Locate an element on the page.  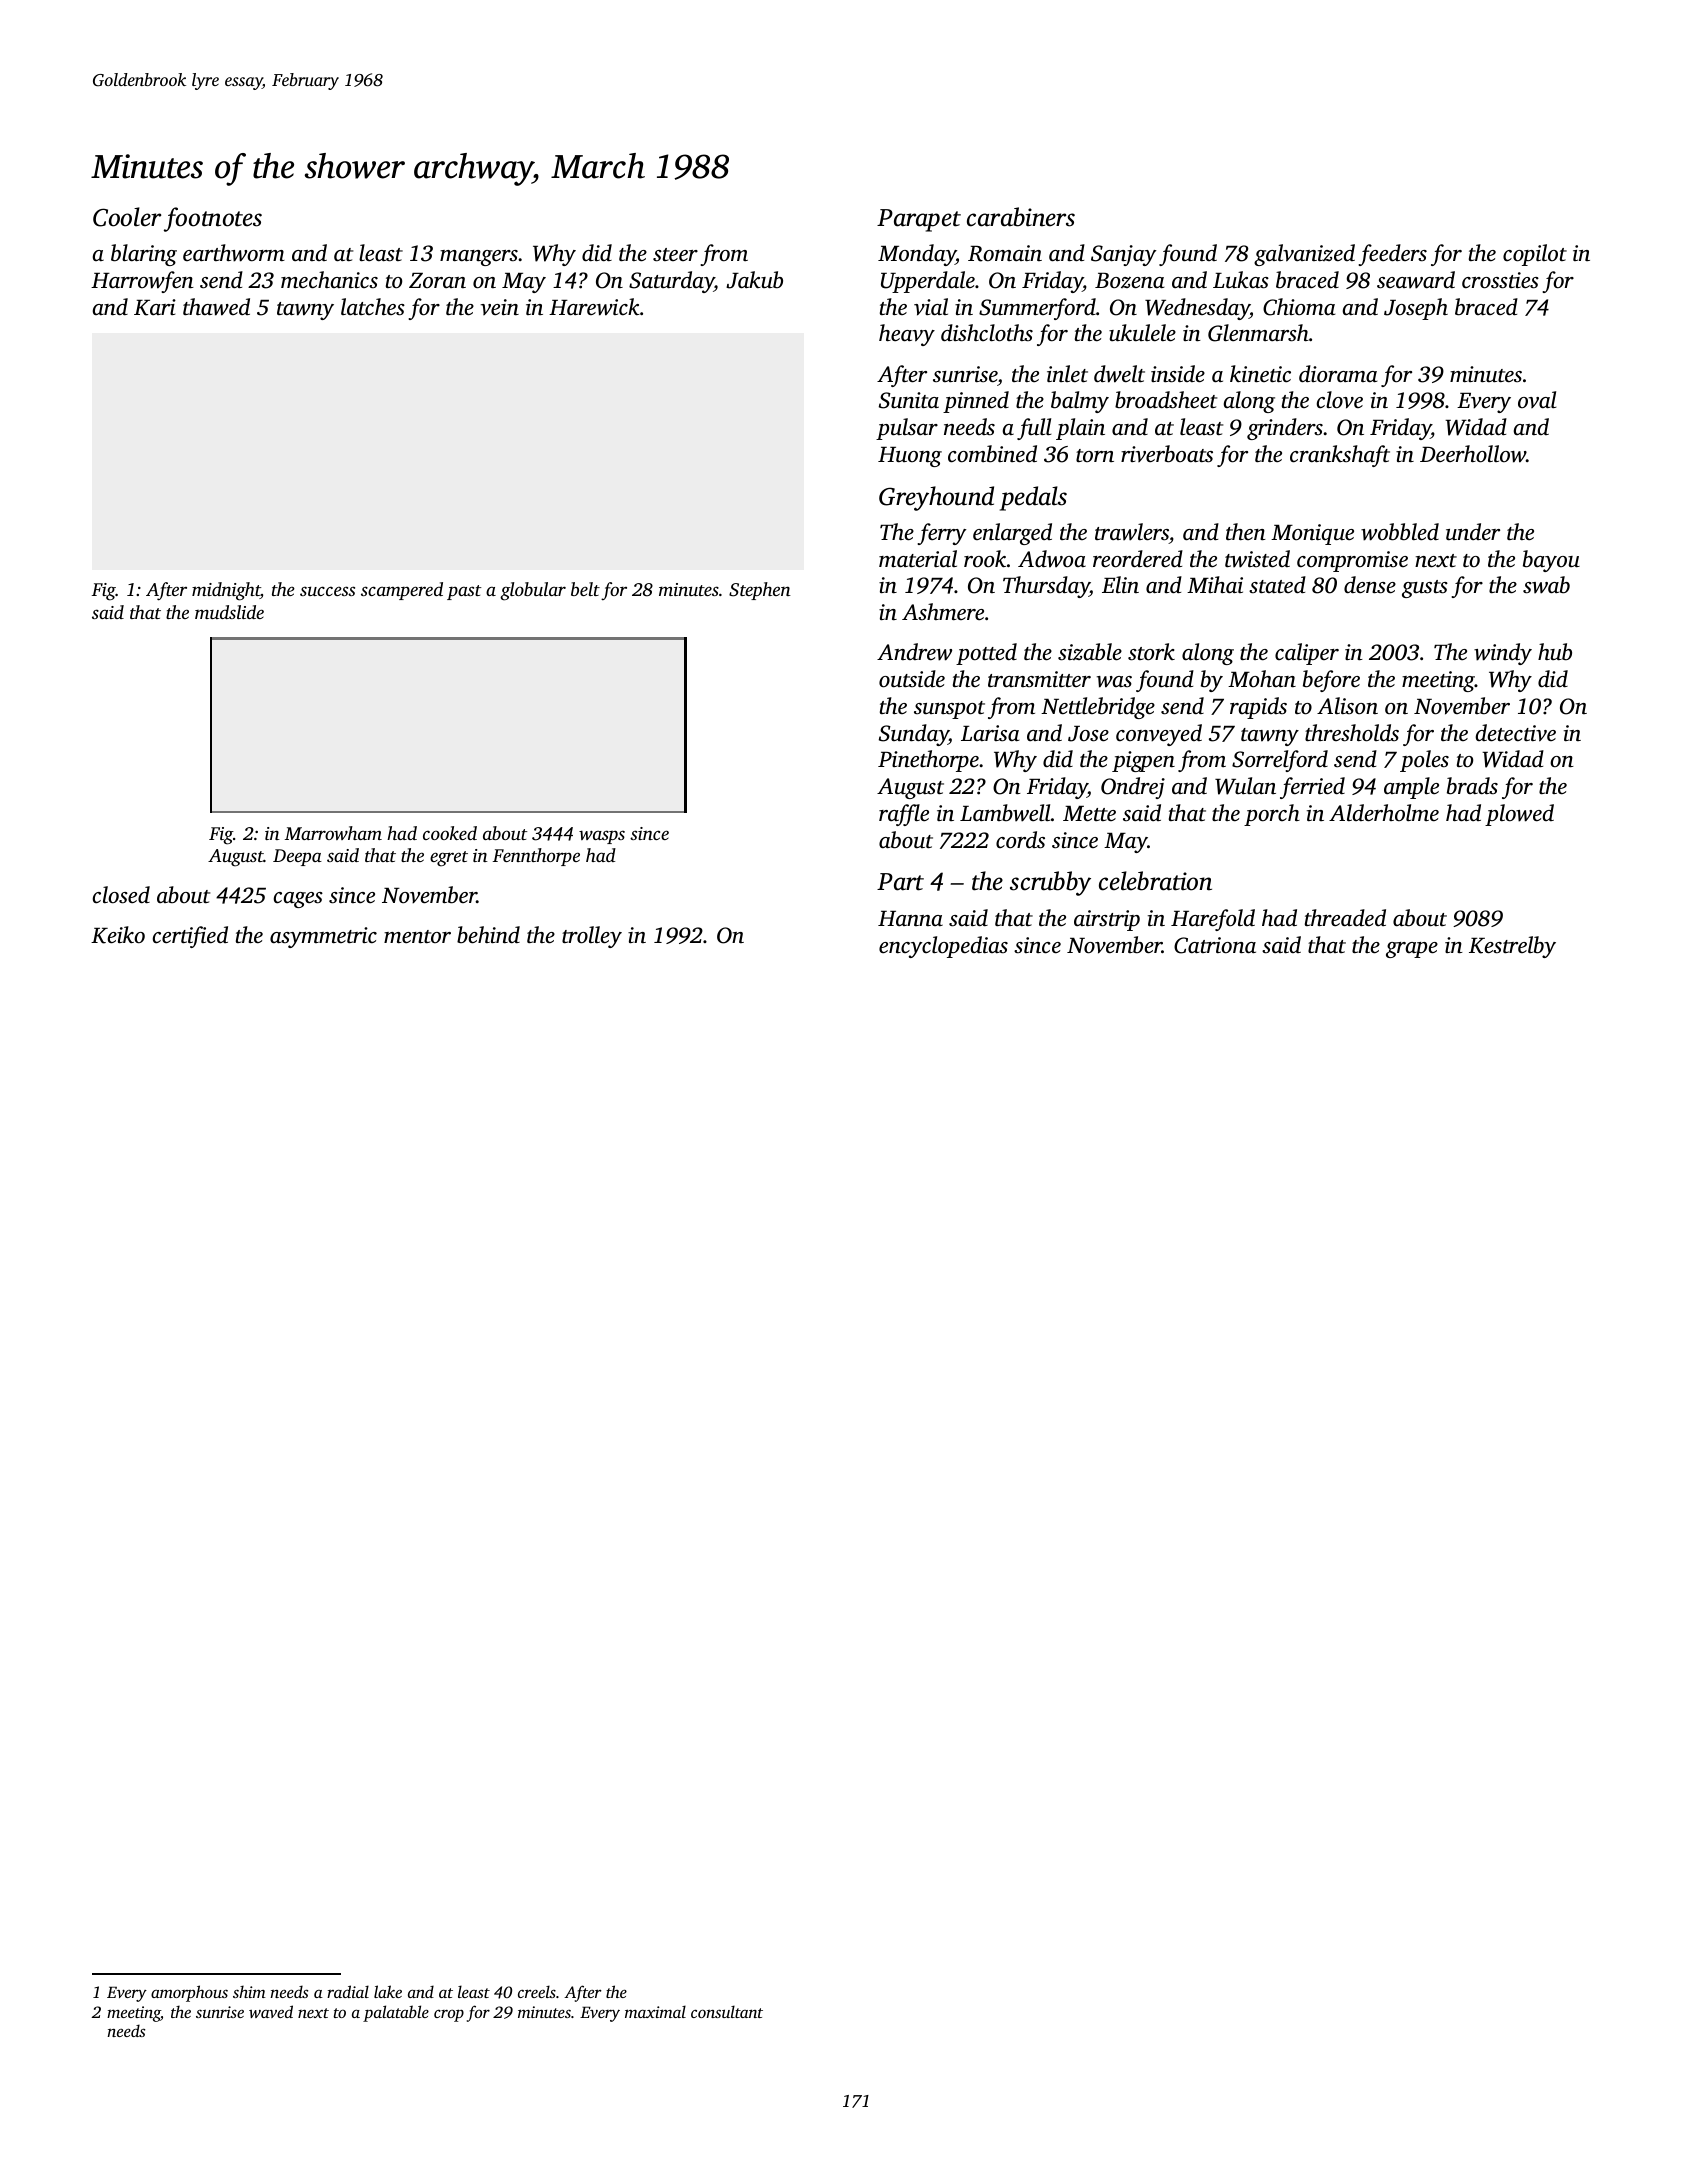
Wulan is located at coordinates (1245, 786).
